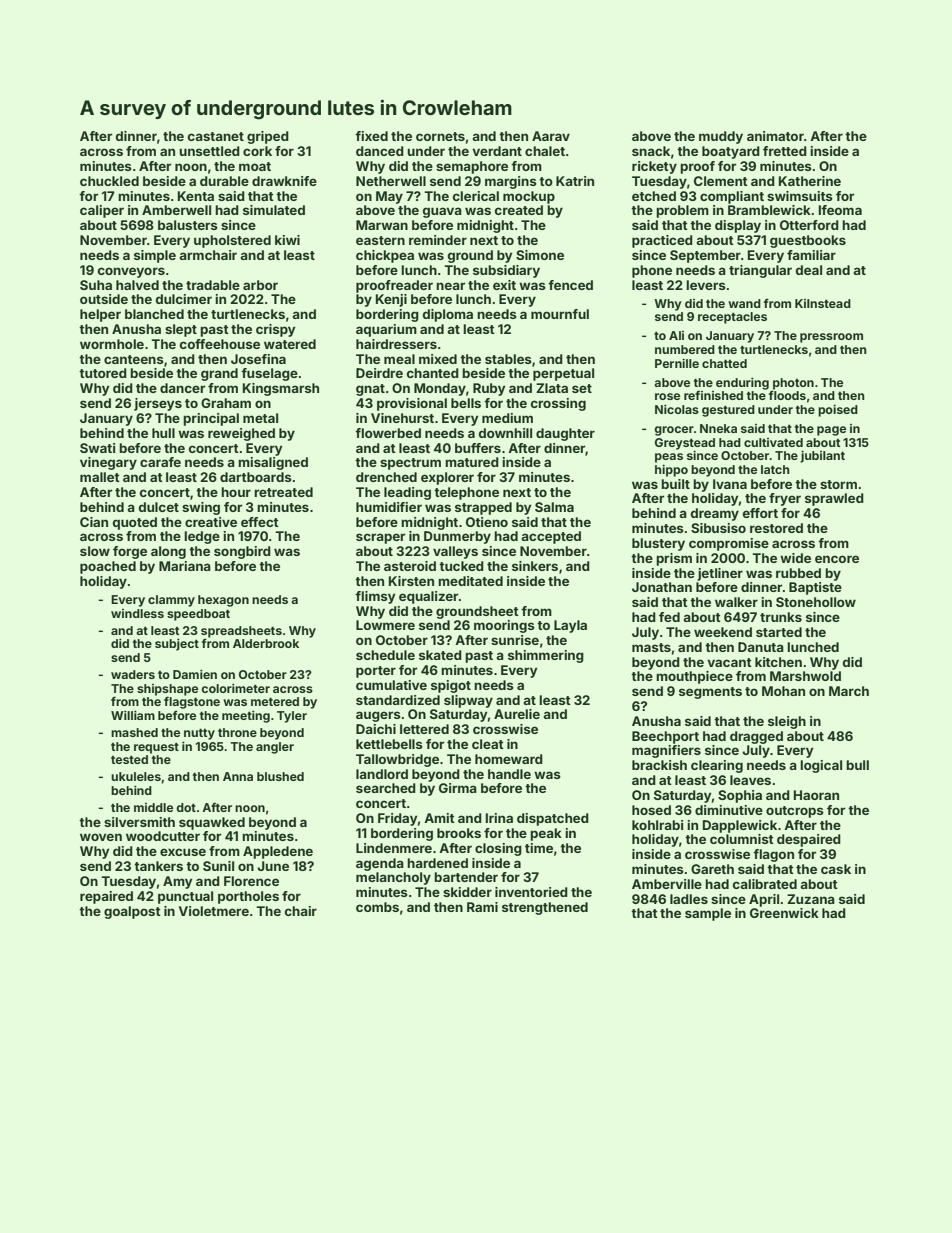 The width and height of the screenshot is (952, 1233). I want to click on encore, so click(837, 559).
